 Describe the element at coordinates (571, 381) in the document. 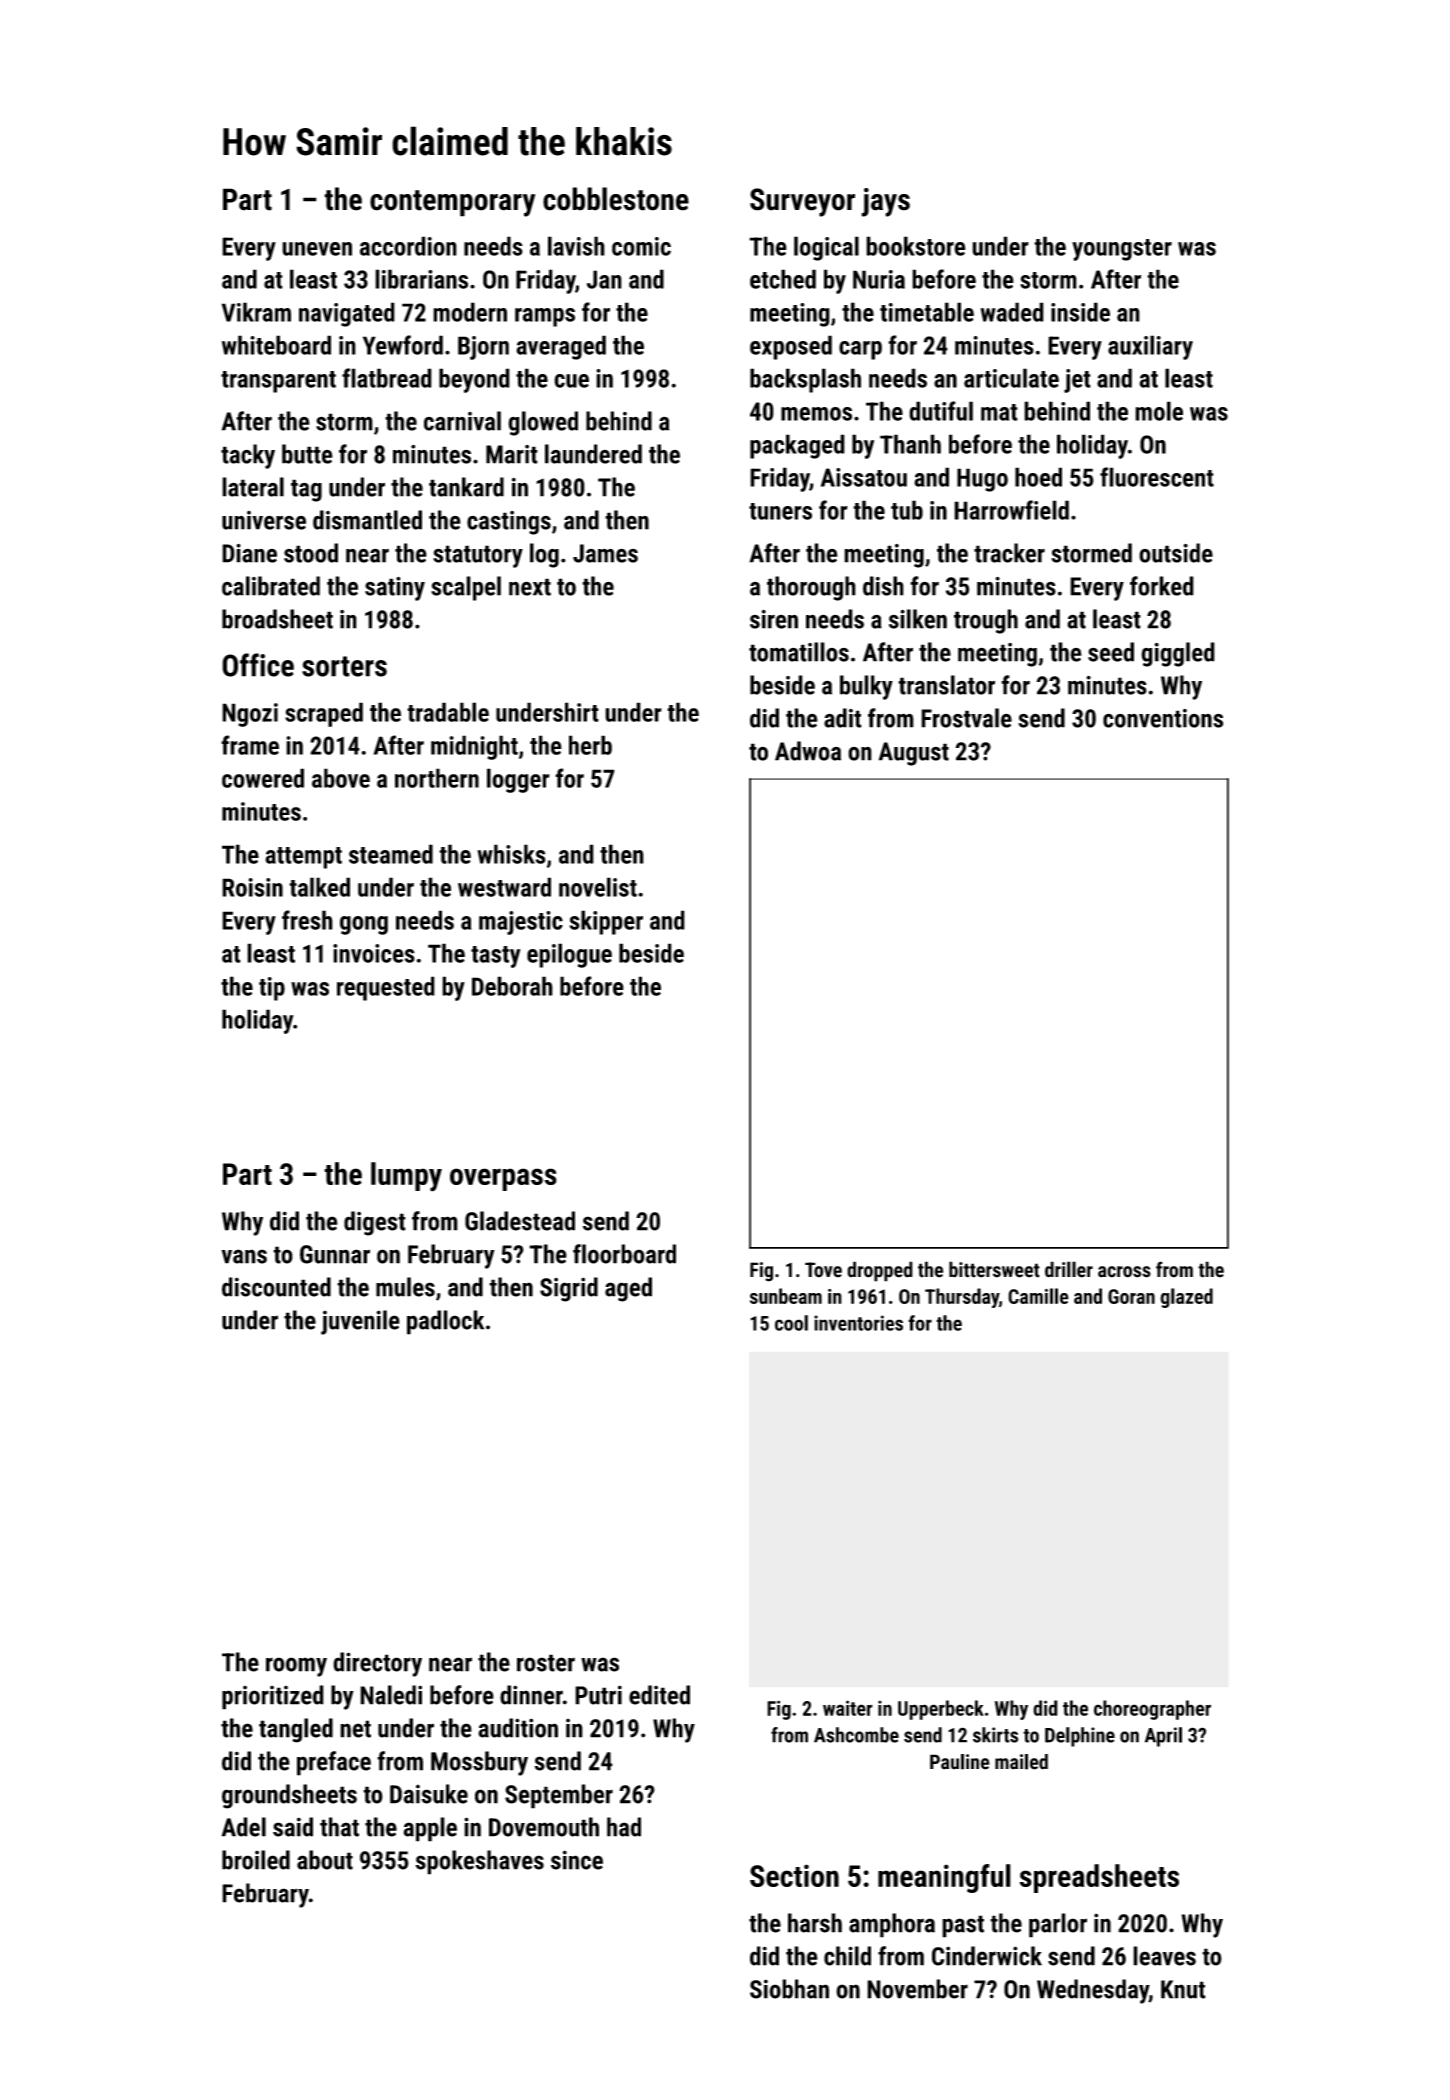

I see `cue` at that location.
